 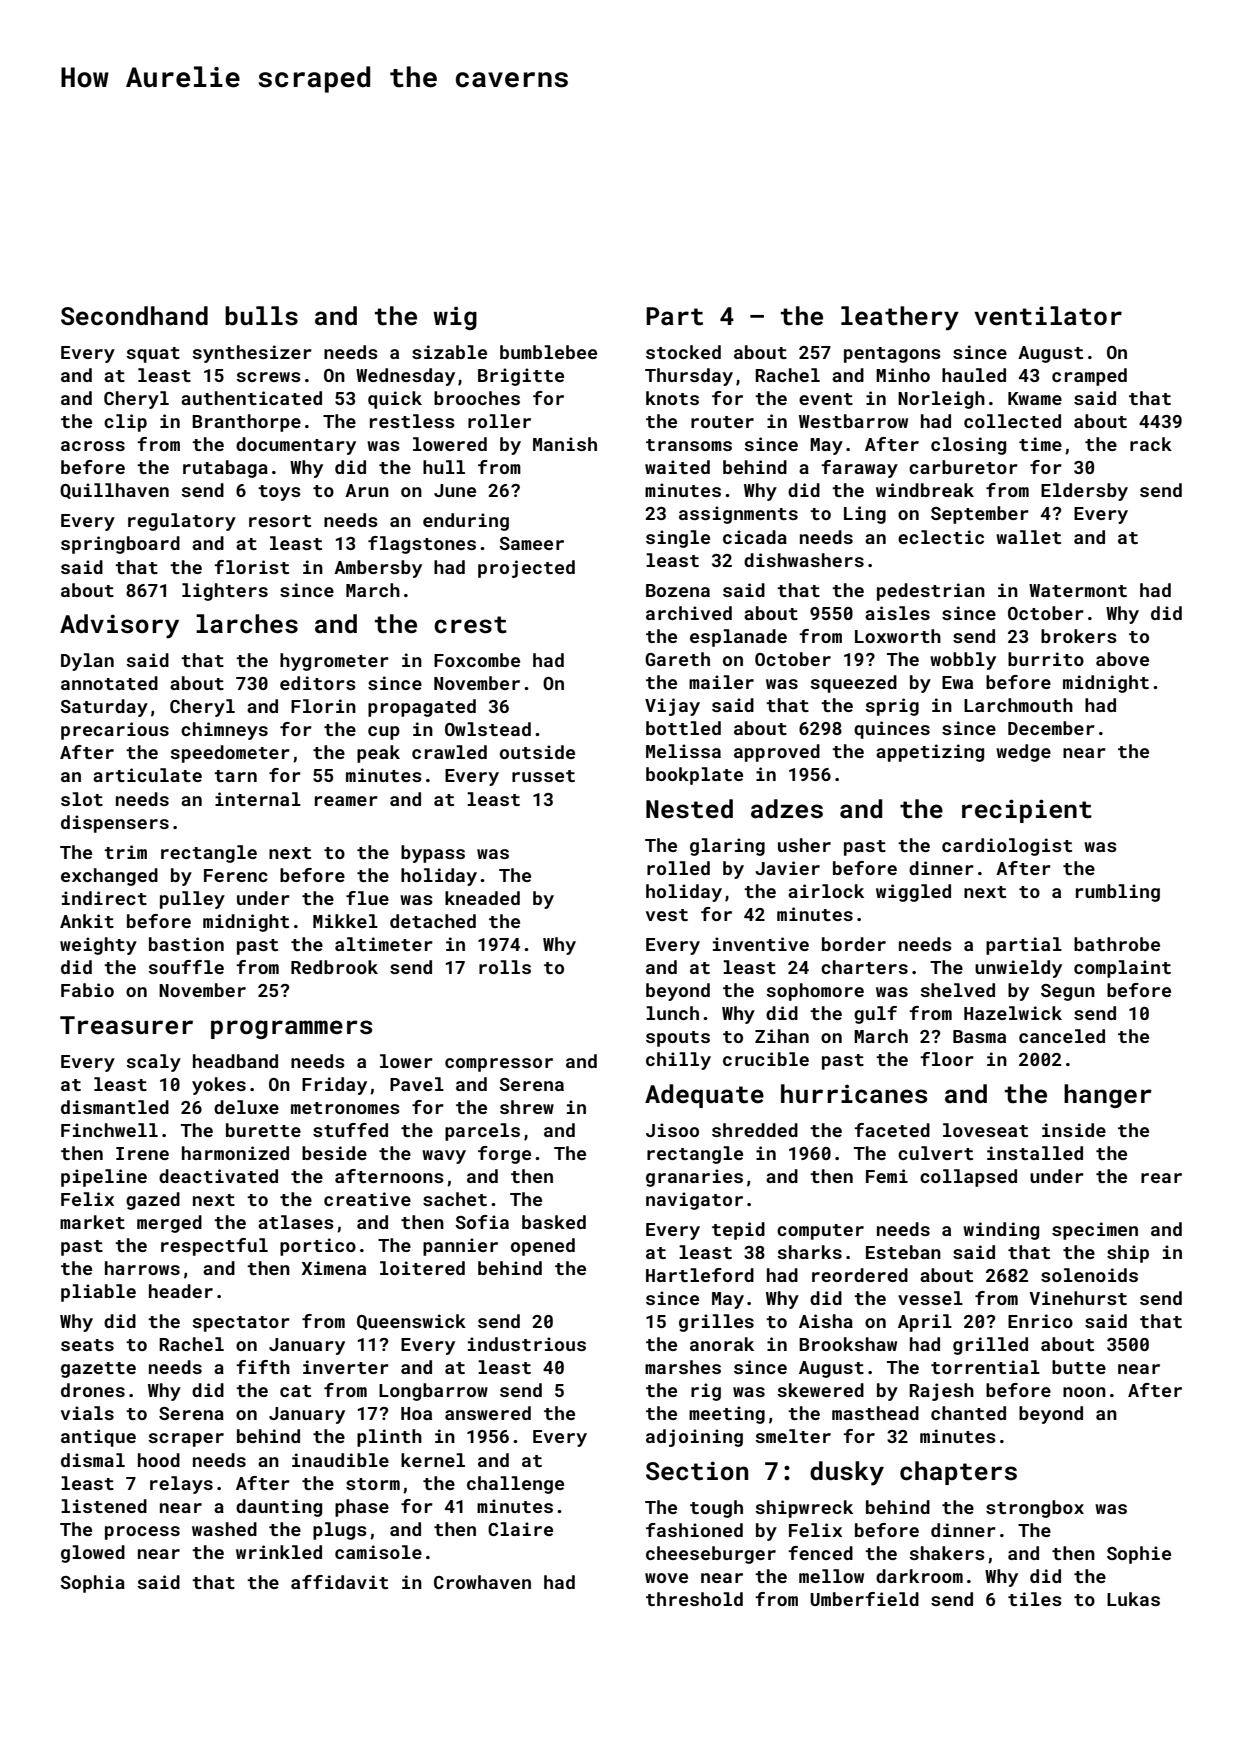 I want to click on recipient, so click(x=1027, y=811).
